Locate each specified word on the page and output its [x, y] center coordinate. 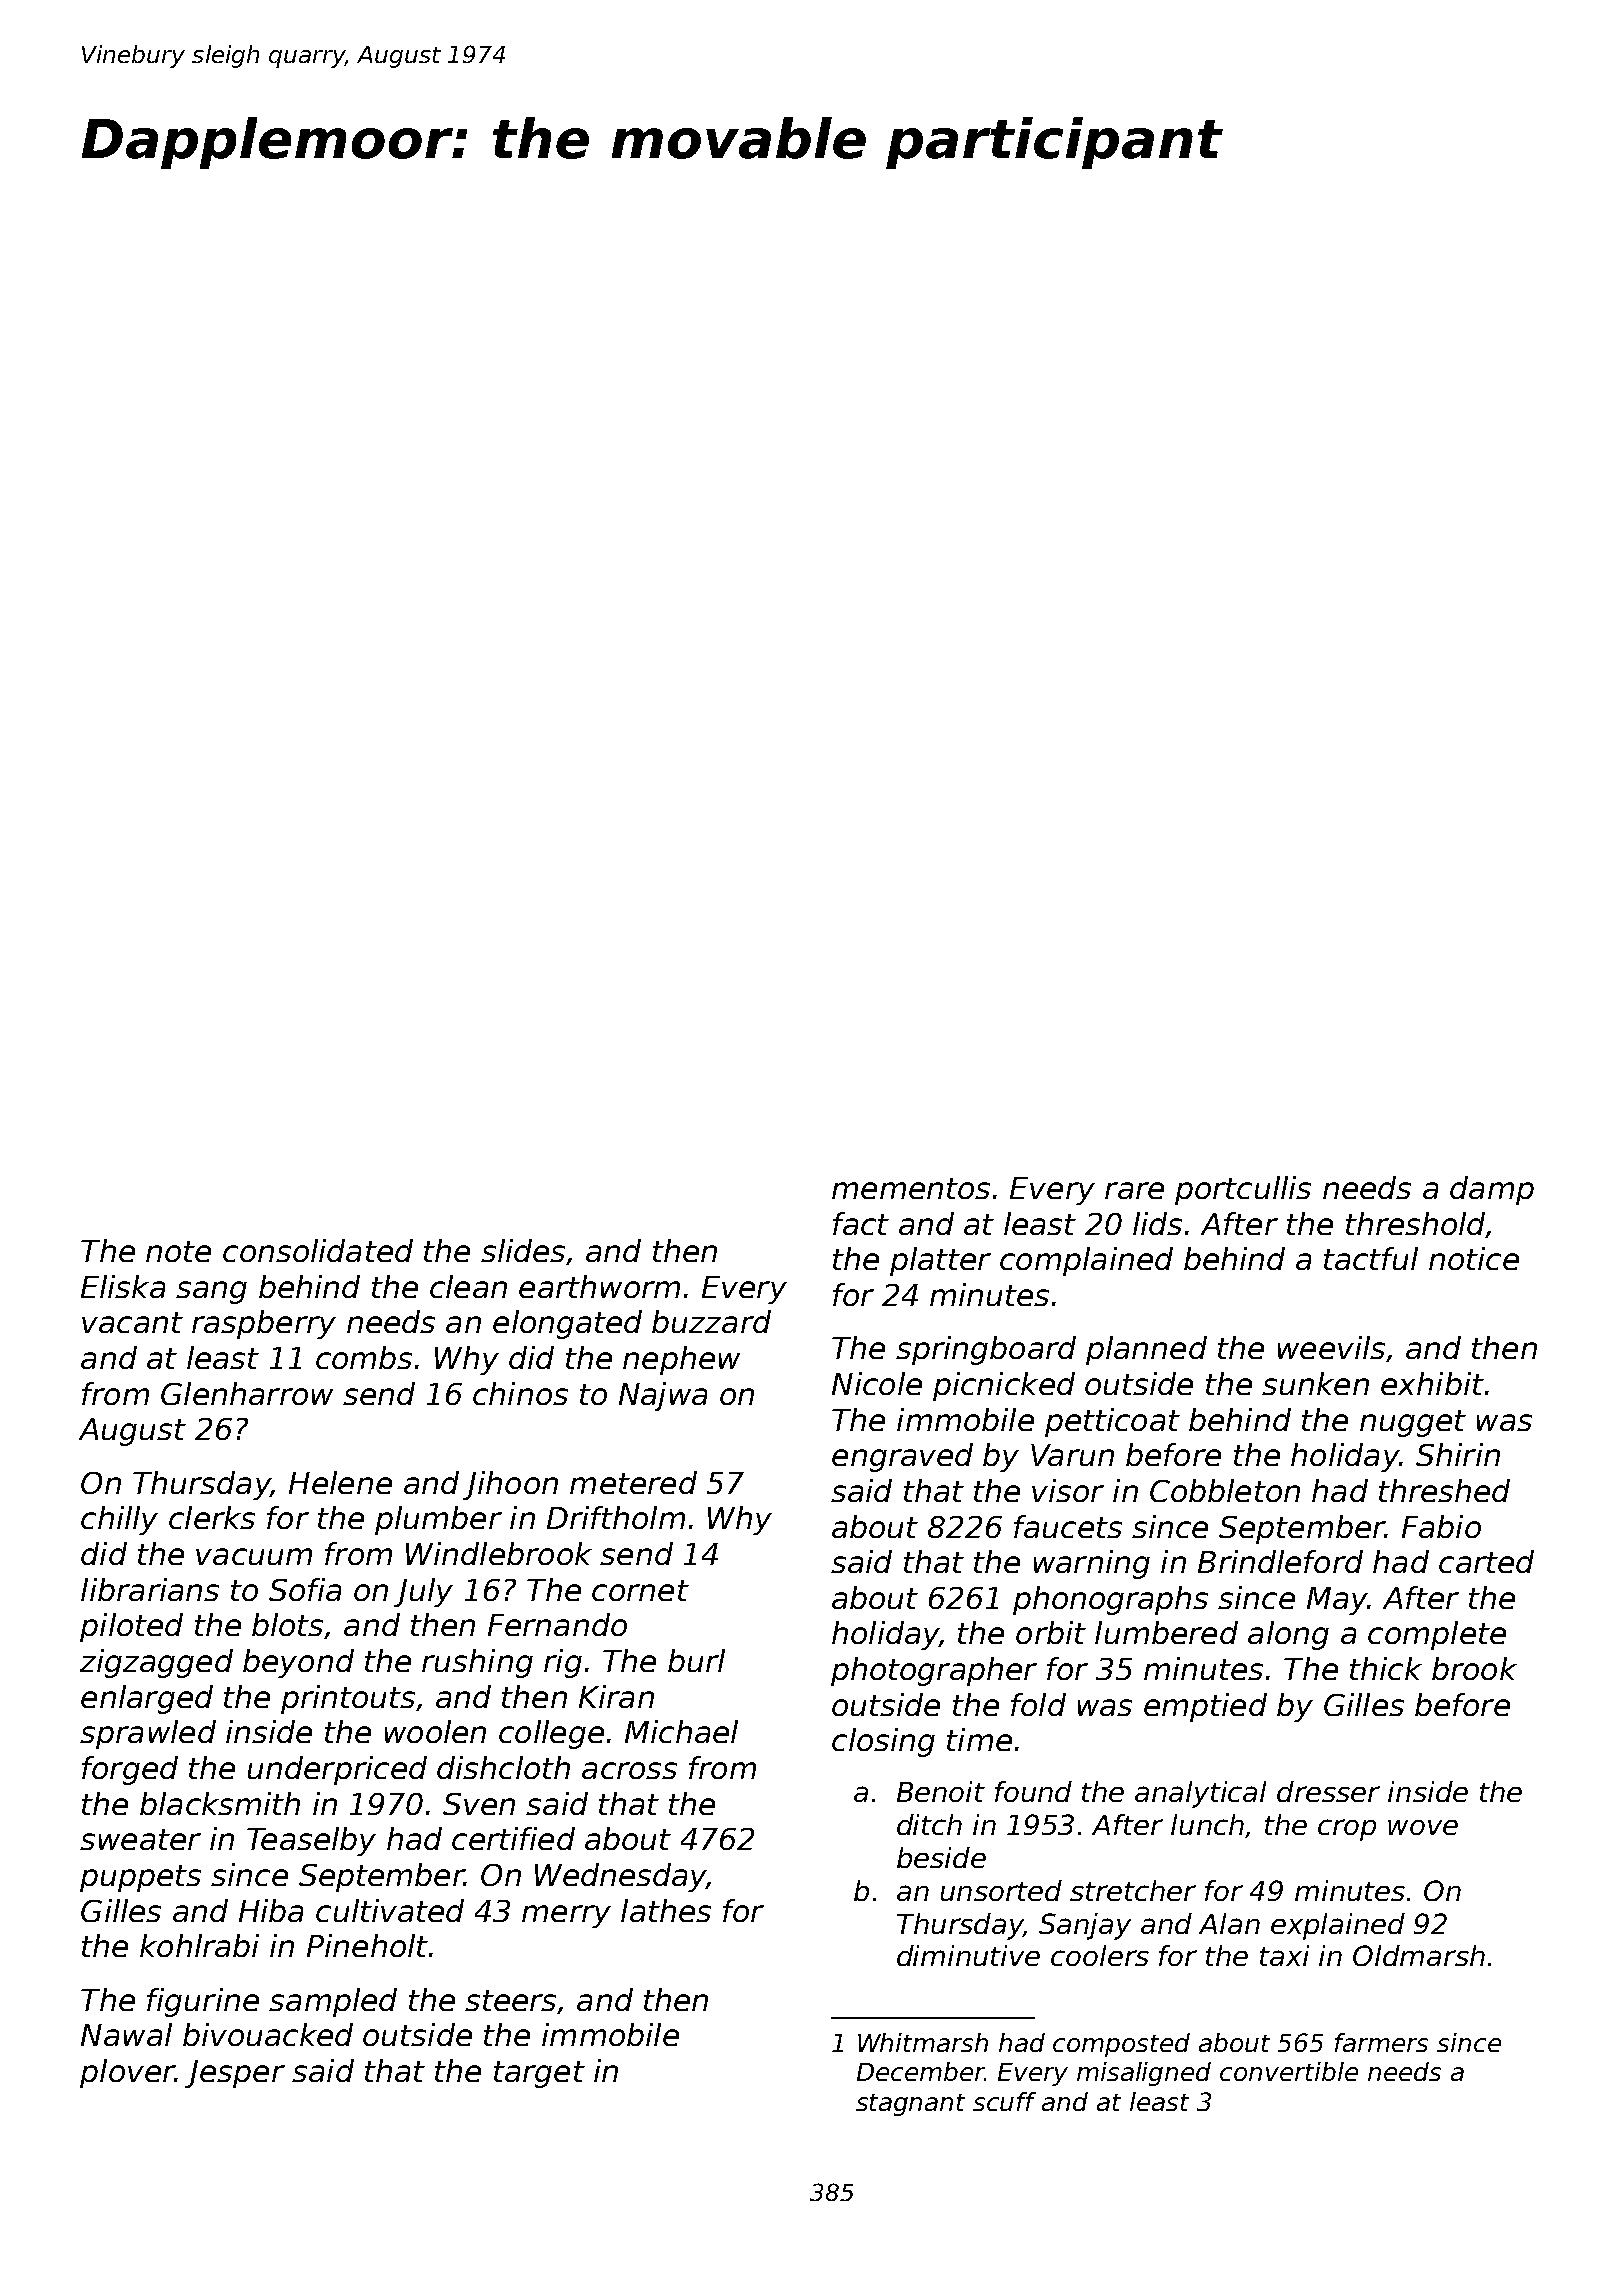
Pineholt [367, 1945]
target [539, 2074]
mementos [911, 1188]
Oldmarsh [1419, 1955]
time [979, 1739]
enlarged [147, 1699]
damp [1492, 1190]
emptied [1205, 1707]
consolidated [318, 1250]
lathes [666, 1910]
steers [510, 2000]
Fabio [1441, 1526]
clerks [212, 1517]
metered [633, 1482]
